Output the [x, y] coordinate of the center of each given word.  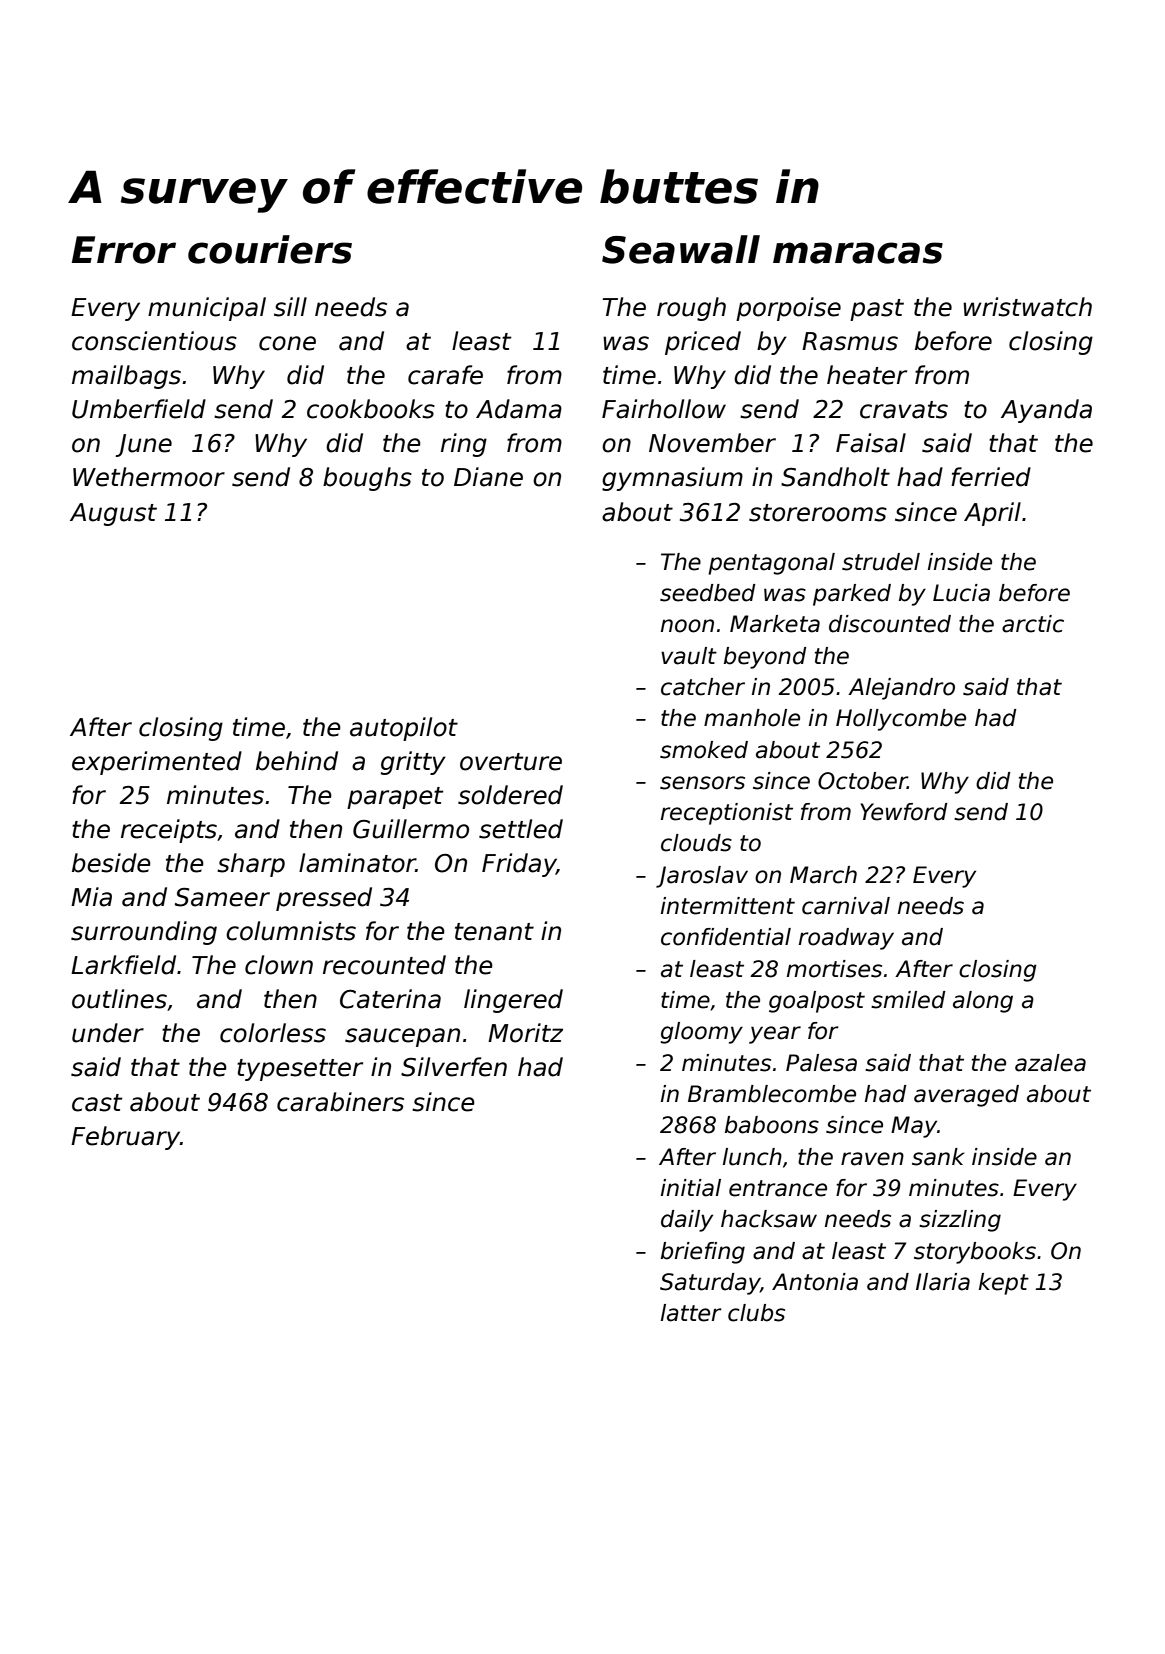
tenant [494, 932]
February [125, 1138]
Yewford [904, 812]
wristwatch [1027, 307]
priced [703, 343]
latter [691, 1313]
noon [687, 626]
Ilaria [943, 1282]
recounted [384, 965]
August [113, 514]
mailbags [126, 377]
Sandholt [835, 477]
